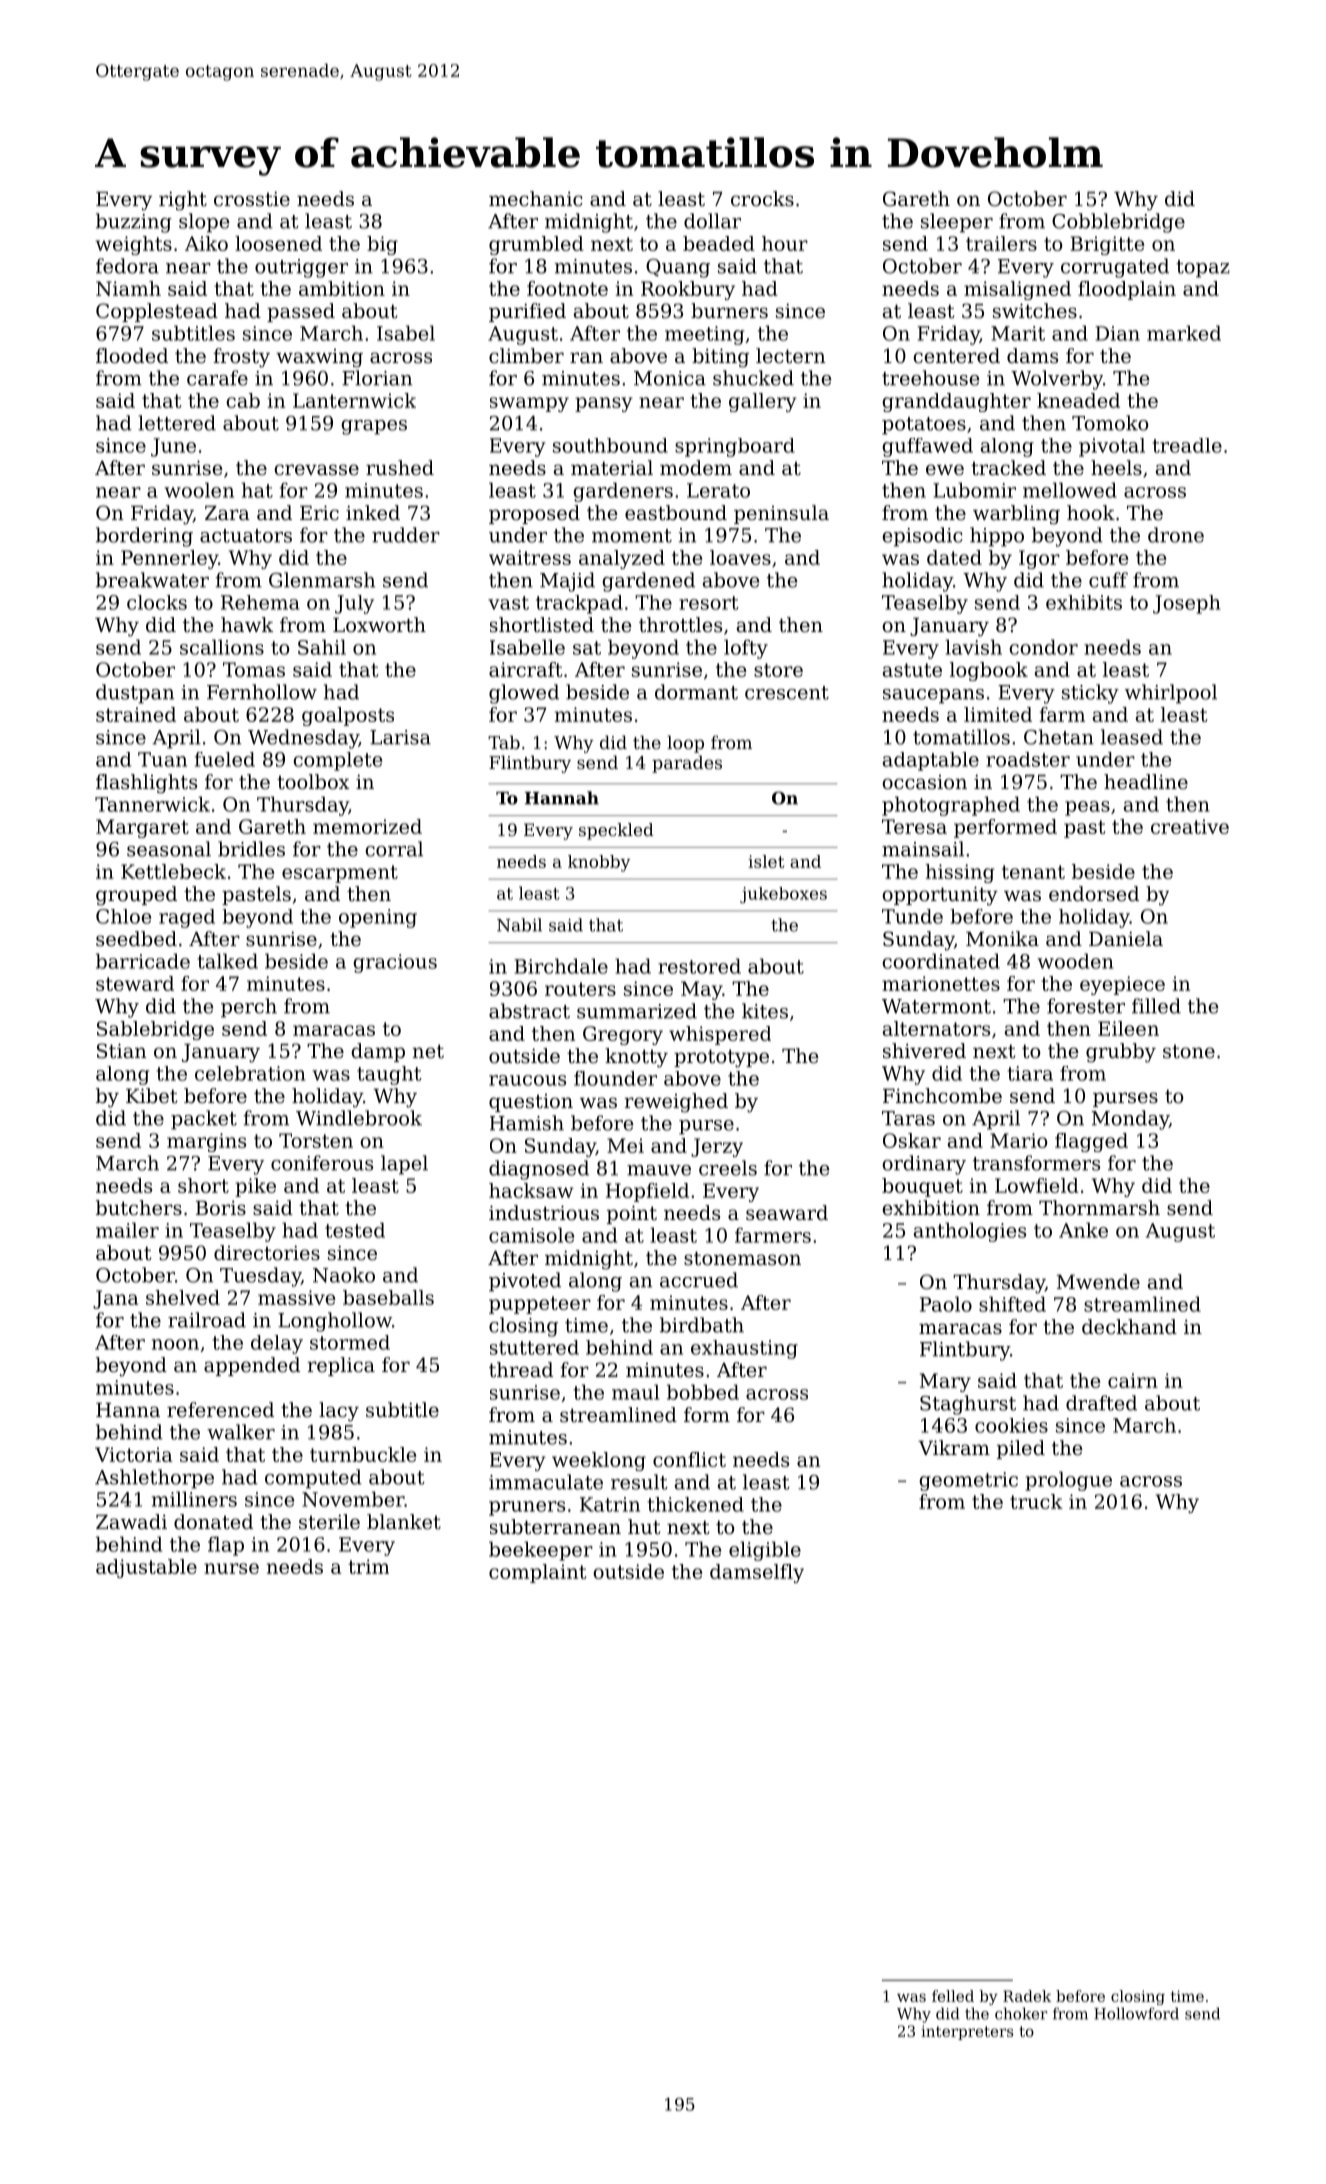 This screenshot has height=2184, width=1326. What do you see at coordinates (1012, 1304) in the screenshot?
I see `shifted` at bounding box center [1012, 1304].
